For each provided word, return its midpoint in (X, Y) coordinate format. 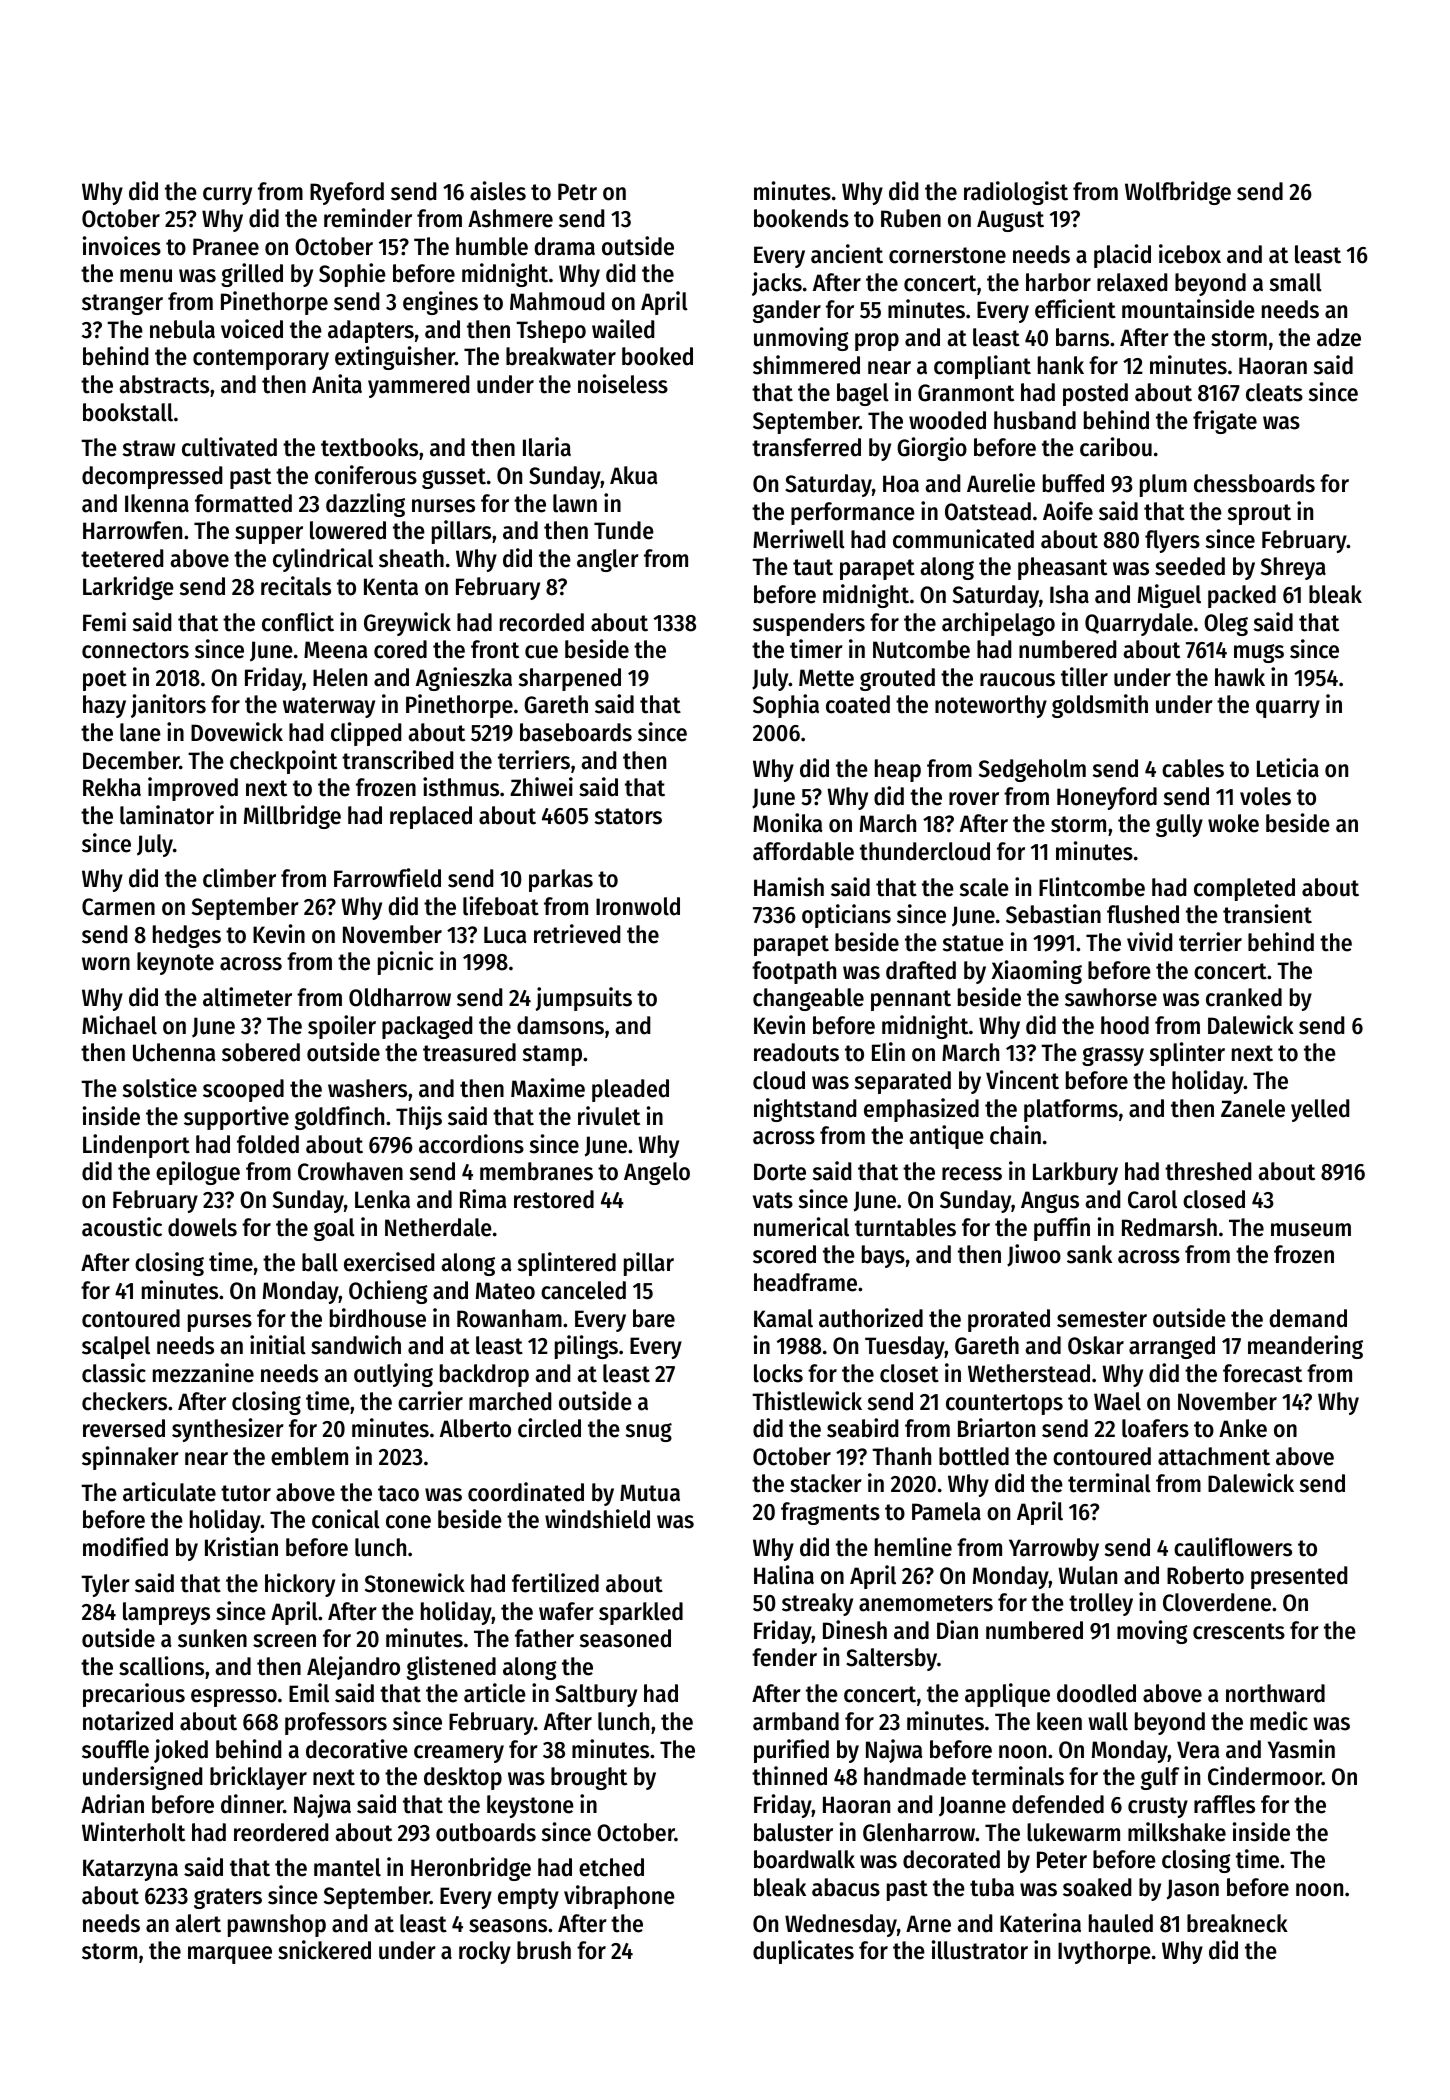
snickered (324, 1950)
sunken (212, 1638)
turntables (905, 1227)
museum (1311, 1230)
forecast (1262, 1373)
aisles (498, 191)
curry (227, 196)
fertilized (555, 1583)
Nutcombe (921, 649)
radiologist (1016, 193)
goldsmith (1100, 706)
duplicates (803, 1952)
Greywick (407, 624)
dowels (202, 1227)
